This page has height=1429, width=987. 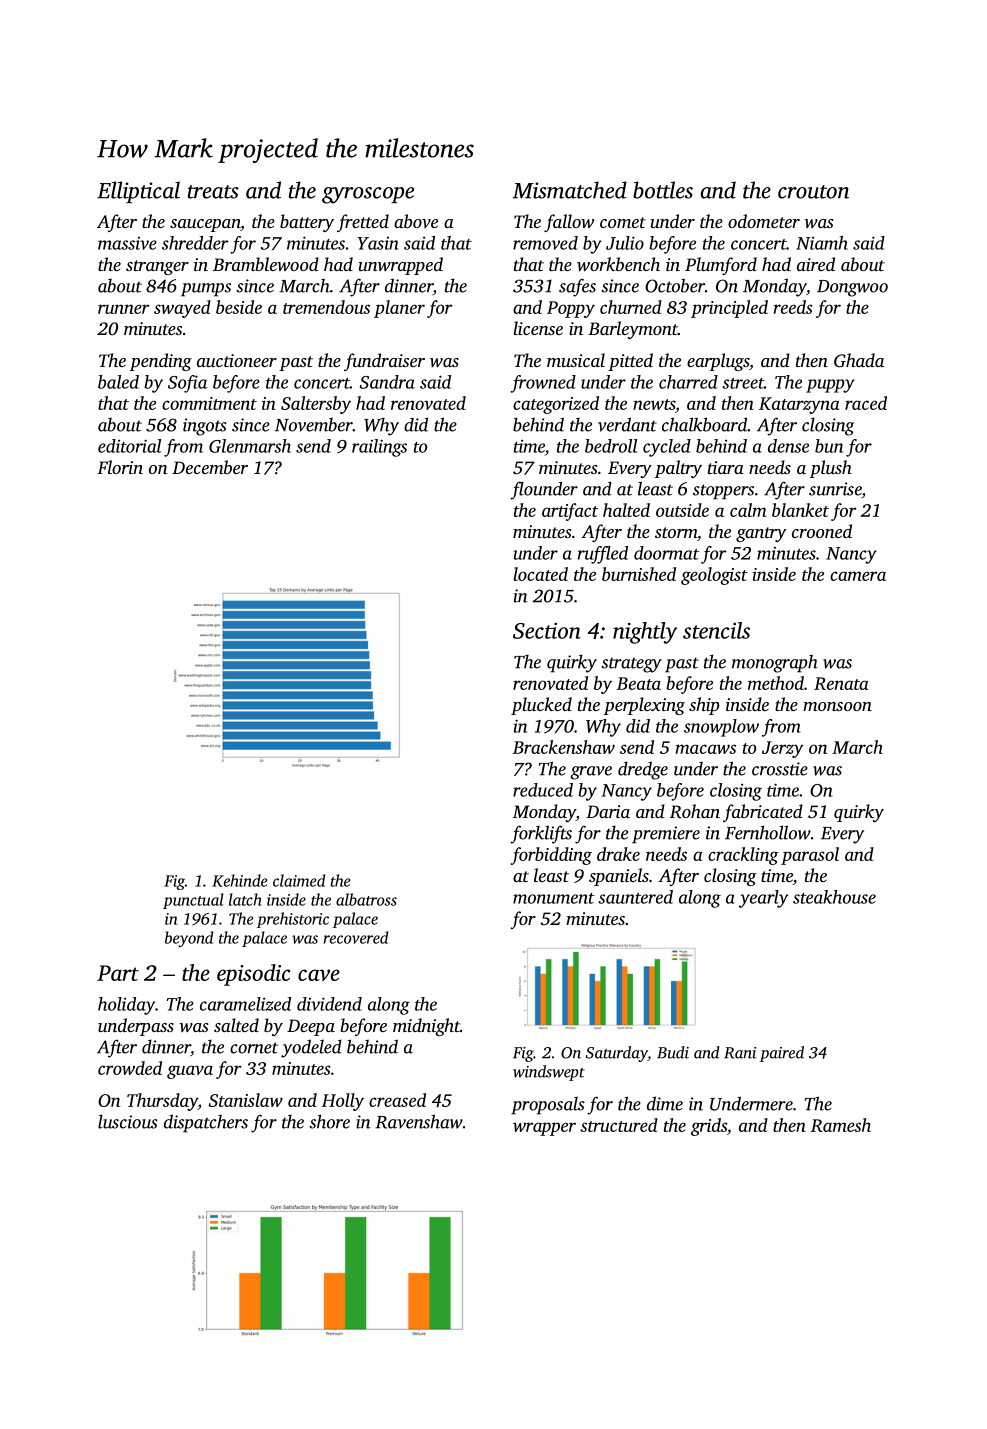 I want to click on Mismatched, so click(x=570, y=190).
